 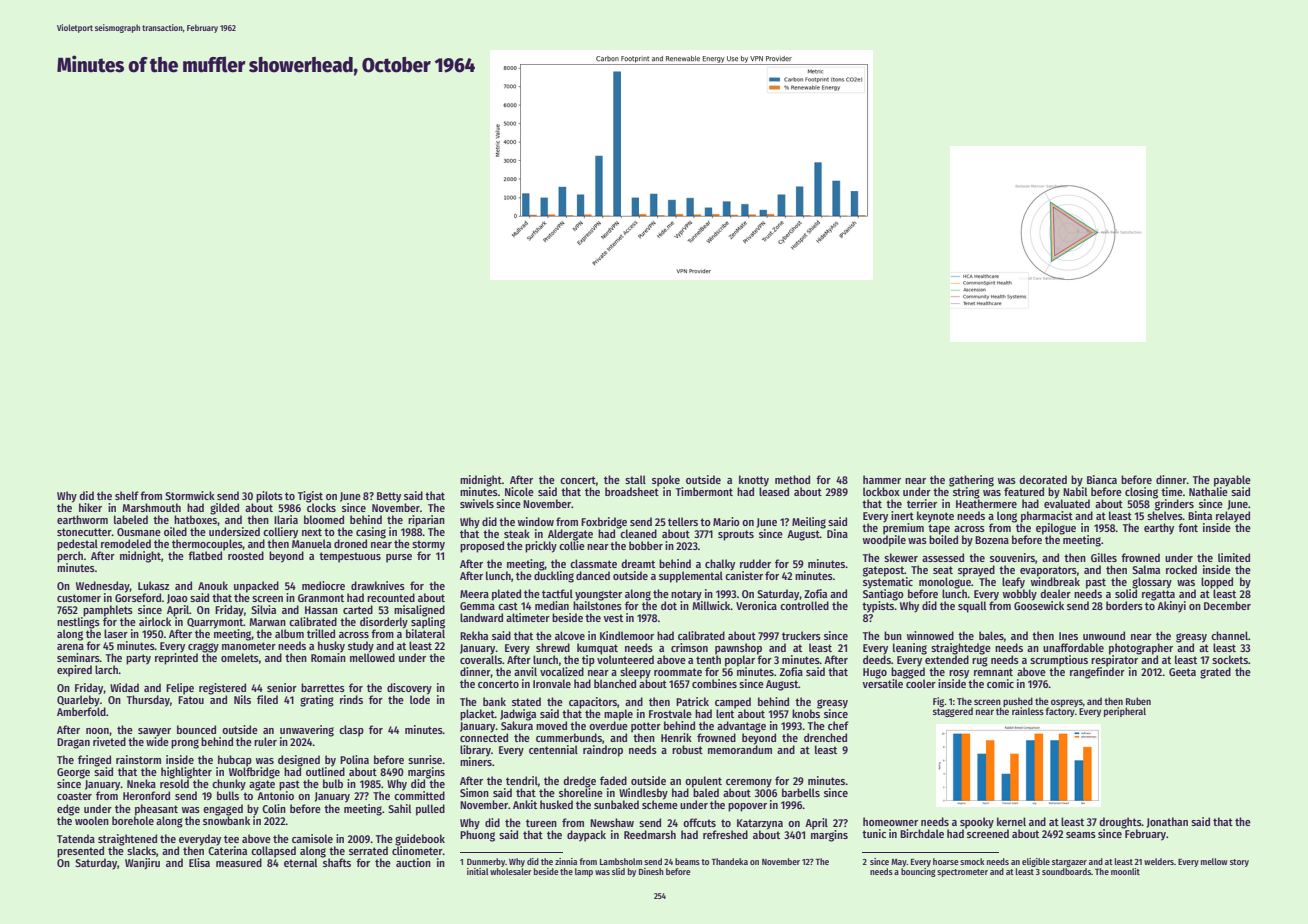 What do you see at coordinates (239, 862) in the page?
I see `measured` at bounding box center [239, 862].
